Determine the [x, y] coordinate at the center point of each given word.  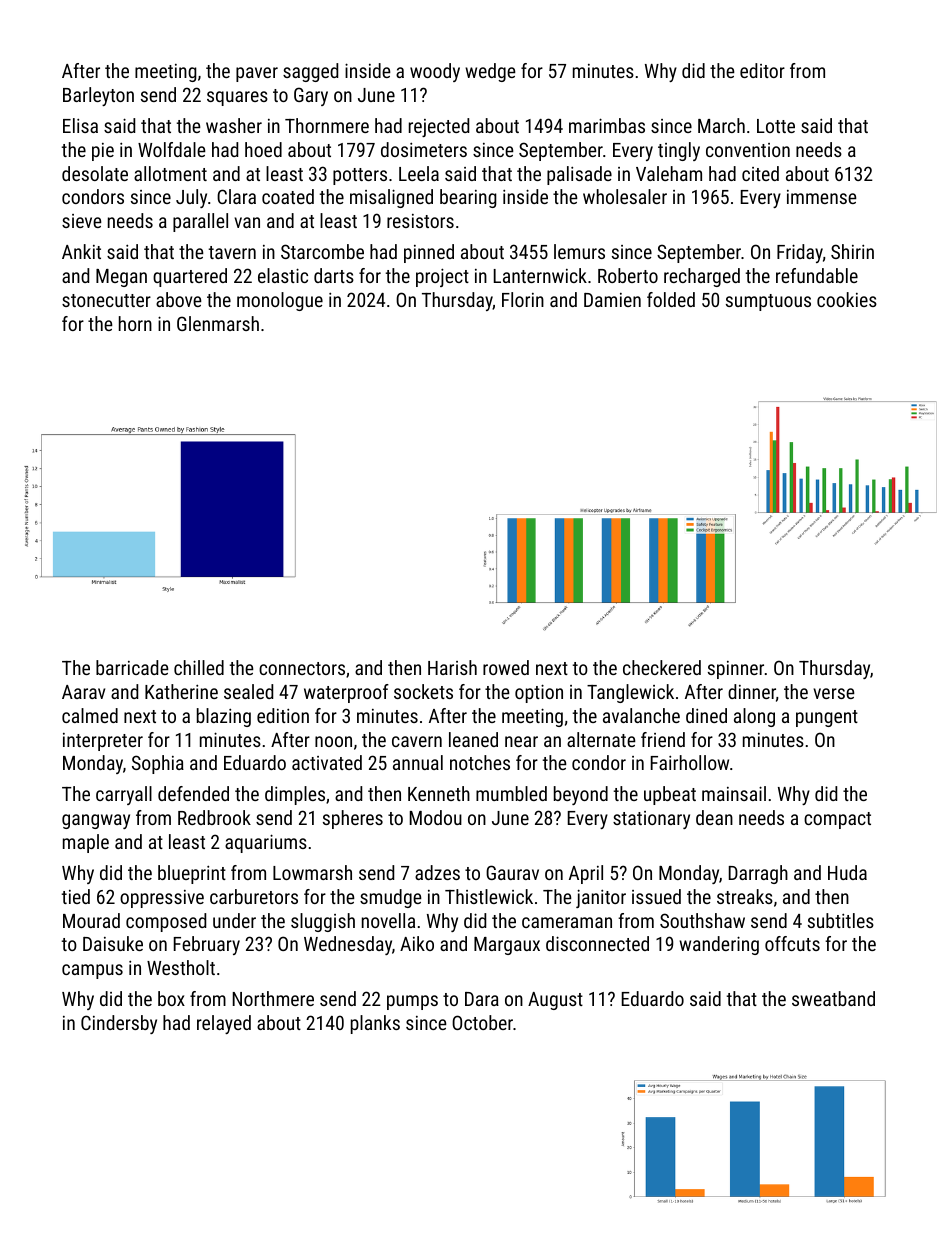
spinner [736, 670]
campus [92, 971]
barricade [132, 667]
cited [760, 173]
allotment [170, 173]
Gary [311, 96]
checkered [662, 667]
